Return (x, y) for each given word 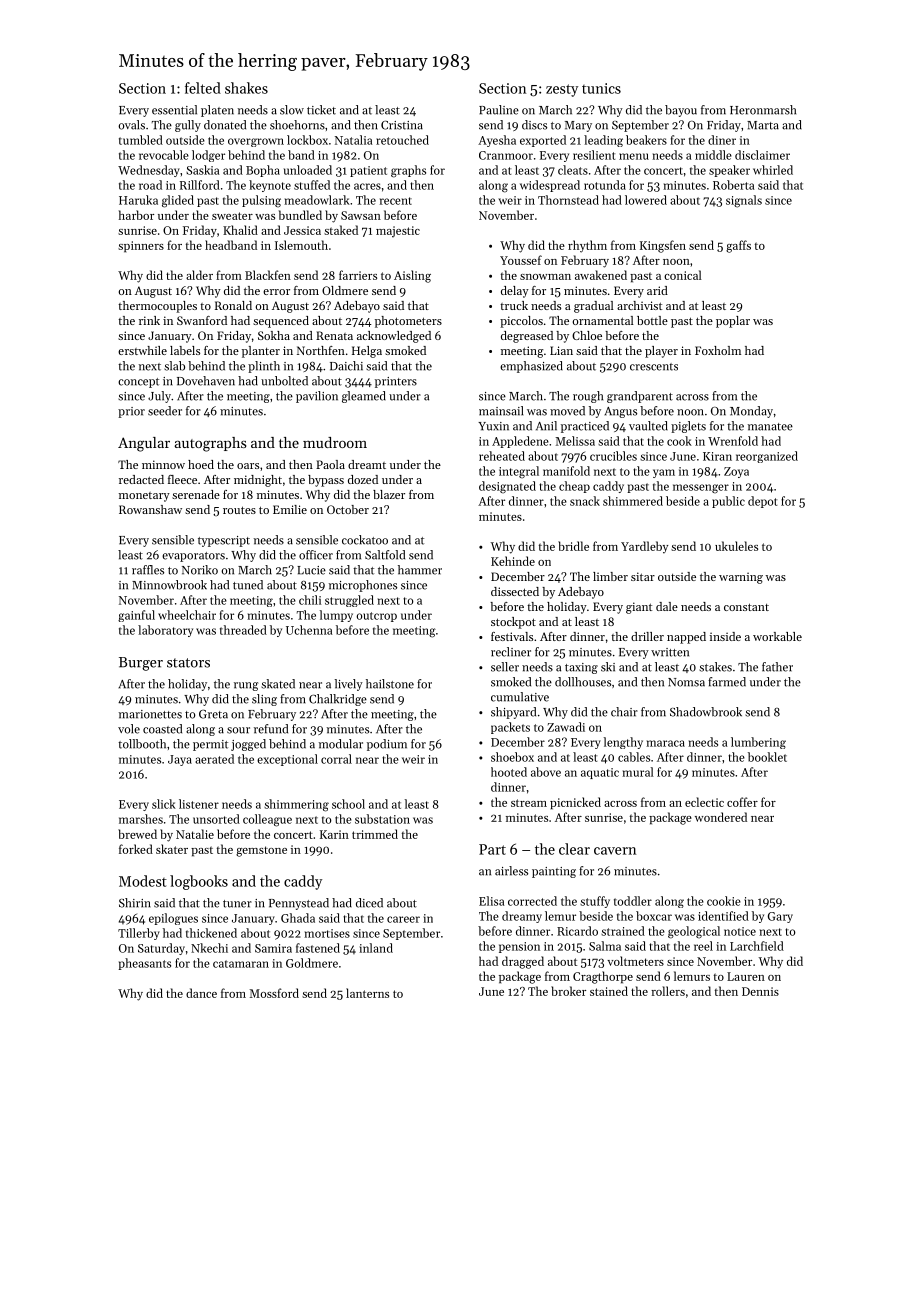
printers (396, 382)
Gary (780, 917)
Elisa (491, 901)
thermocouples (157, 307)
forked (136, 849)
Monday (751, 412)
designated (507, 487)
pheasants (144, 964)
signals (744, 201)
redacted (141, 479)
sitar (643, 576)
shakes (246, 88)
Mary (578, 126)
